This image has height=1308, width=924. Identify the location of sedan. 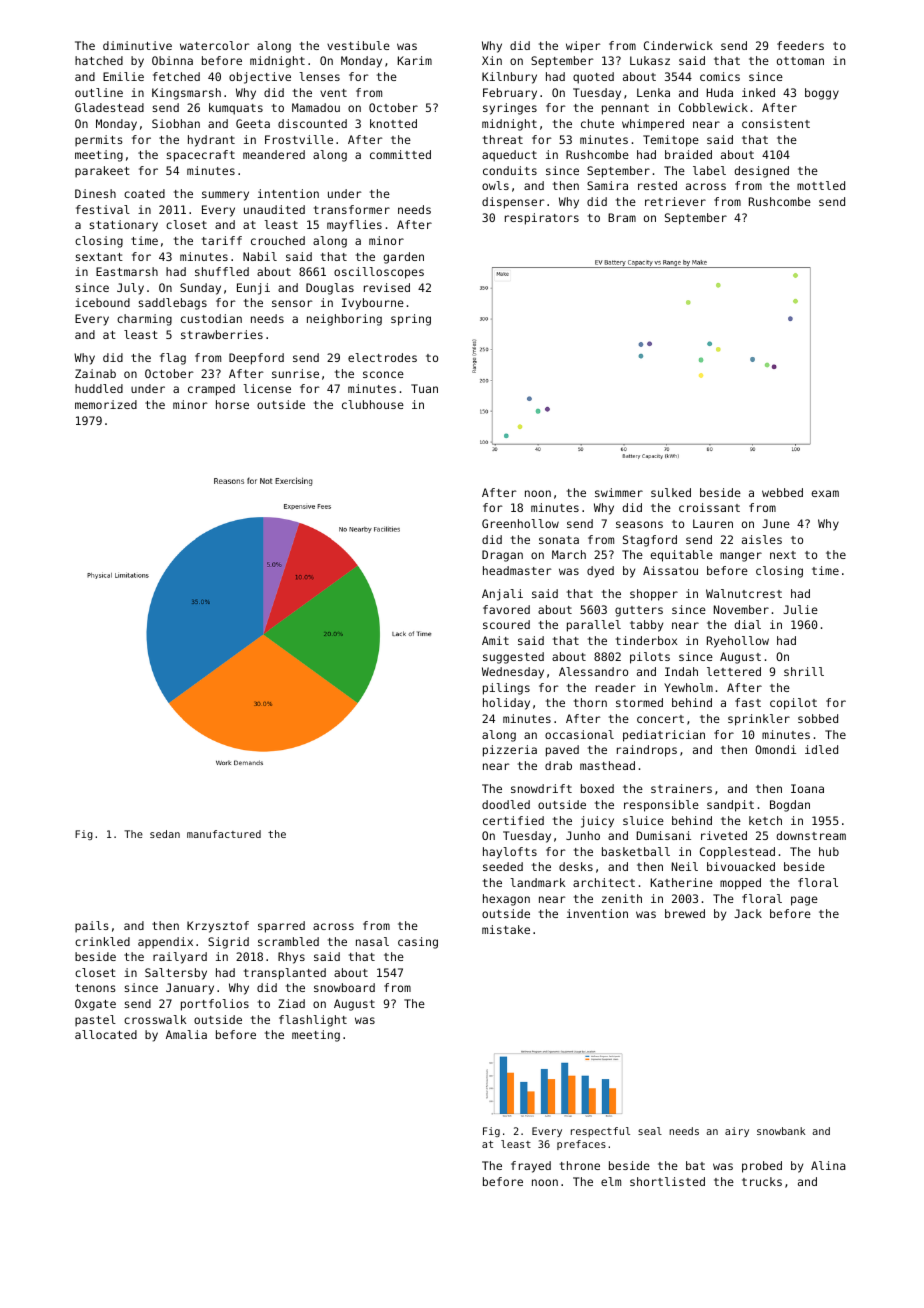
(165, 834).
